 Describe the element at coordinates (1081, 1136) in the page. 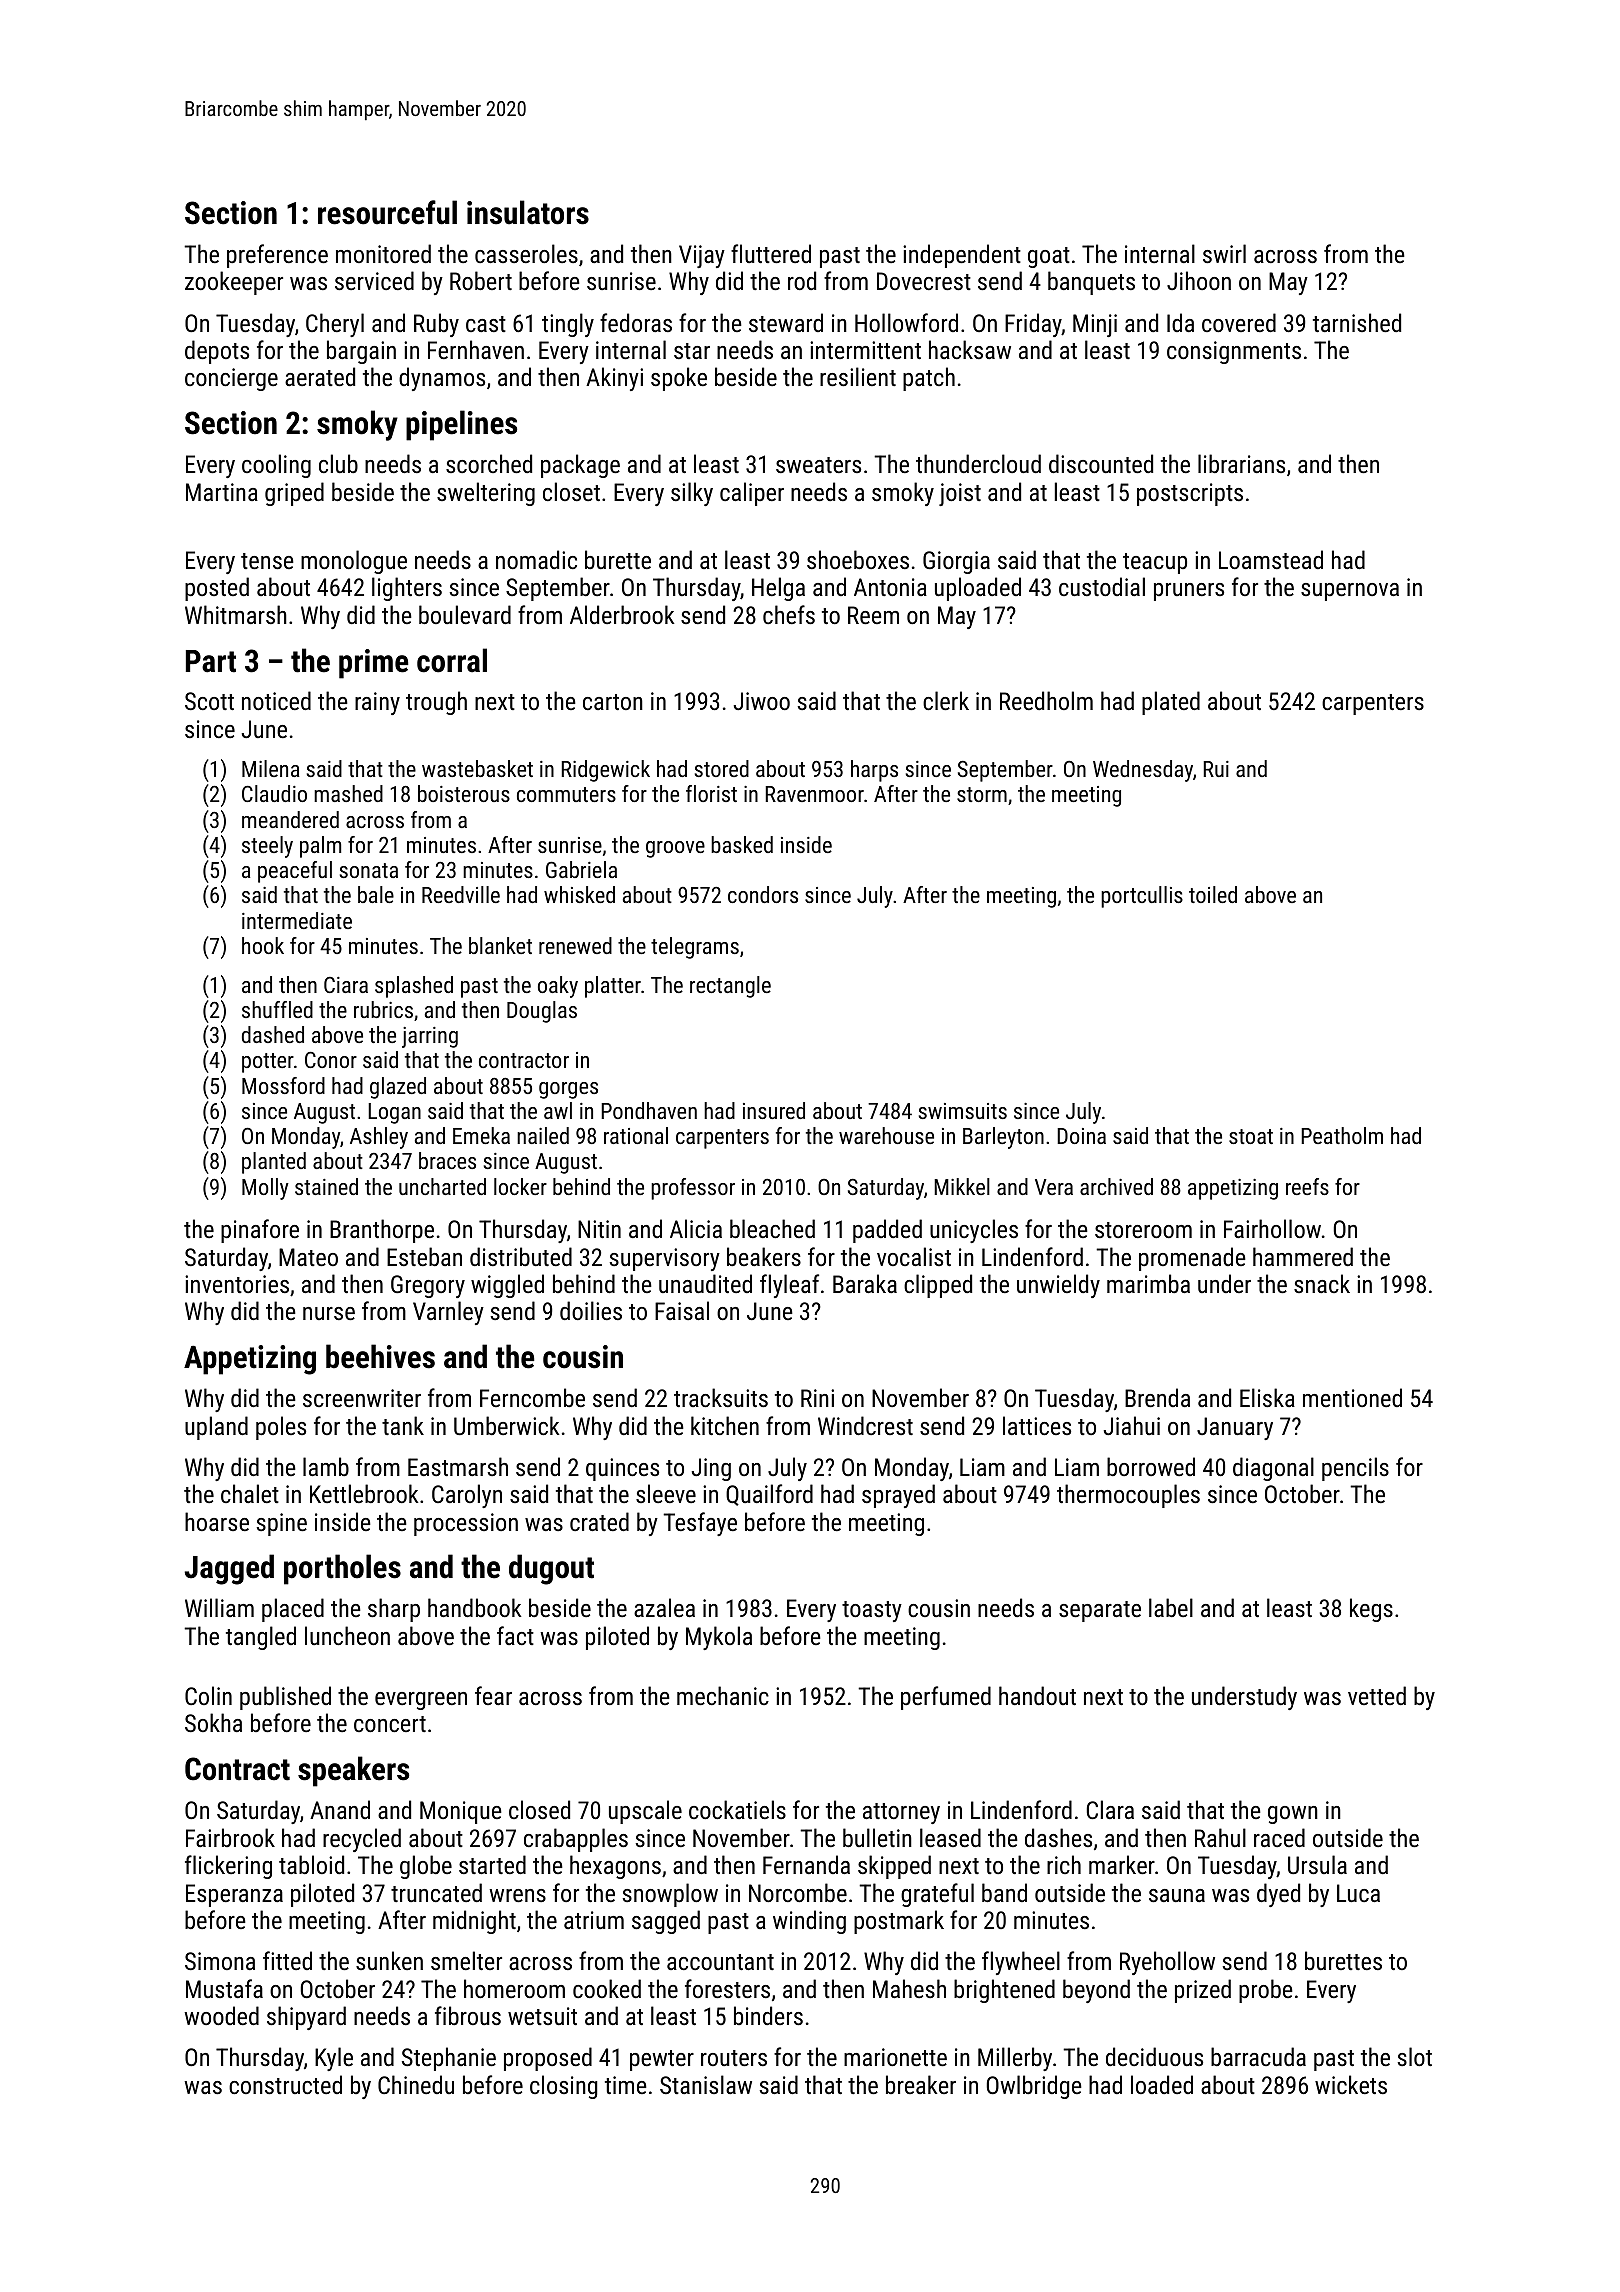

I see `Doina` at that location.
